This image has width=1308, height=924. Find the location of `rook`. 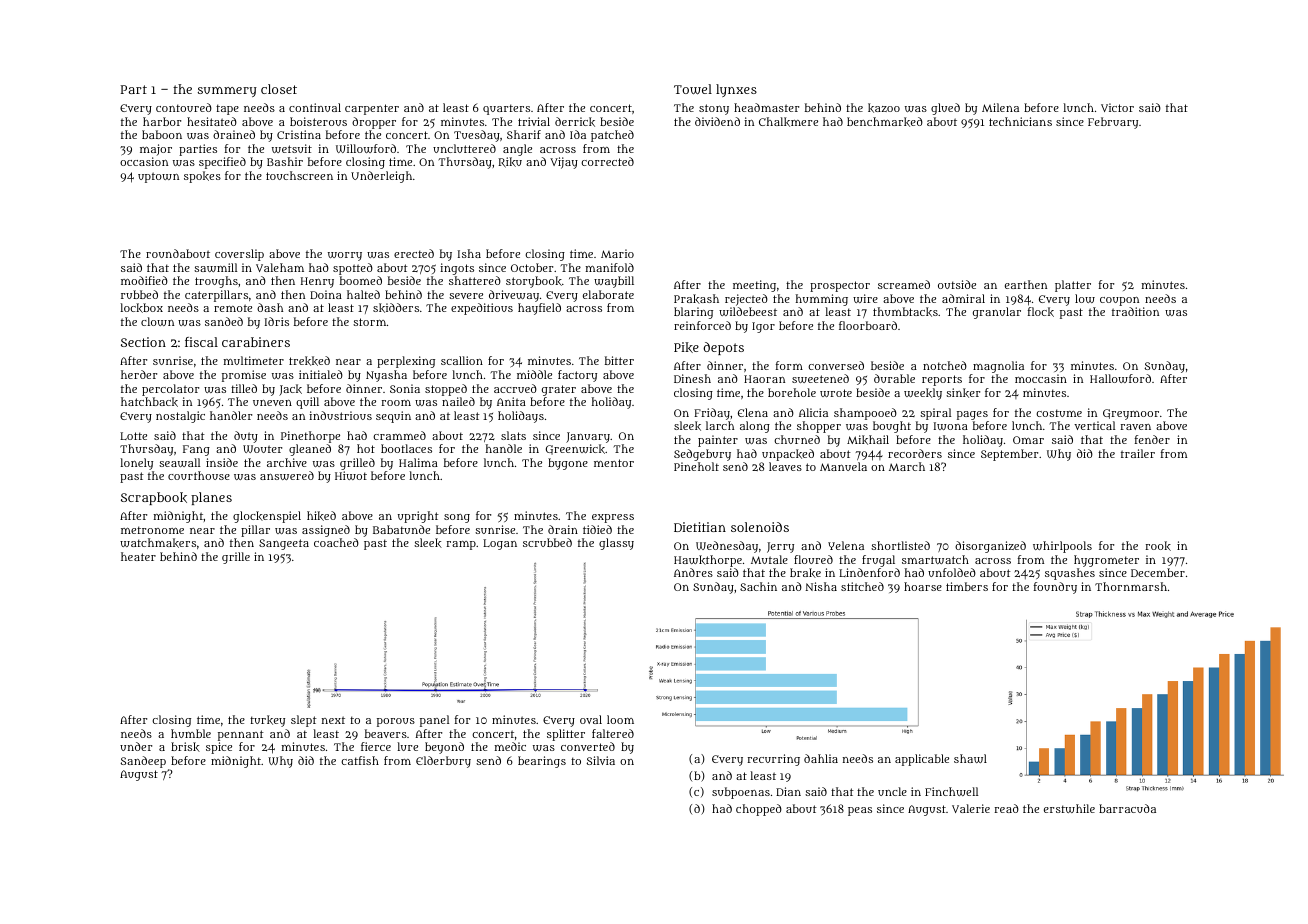

rook is located at coordinates (1158, 546).
